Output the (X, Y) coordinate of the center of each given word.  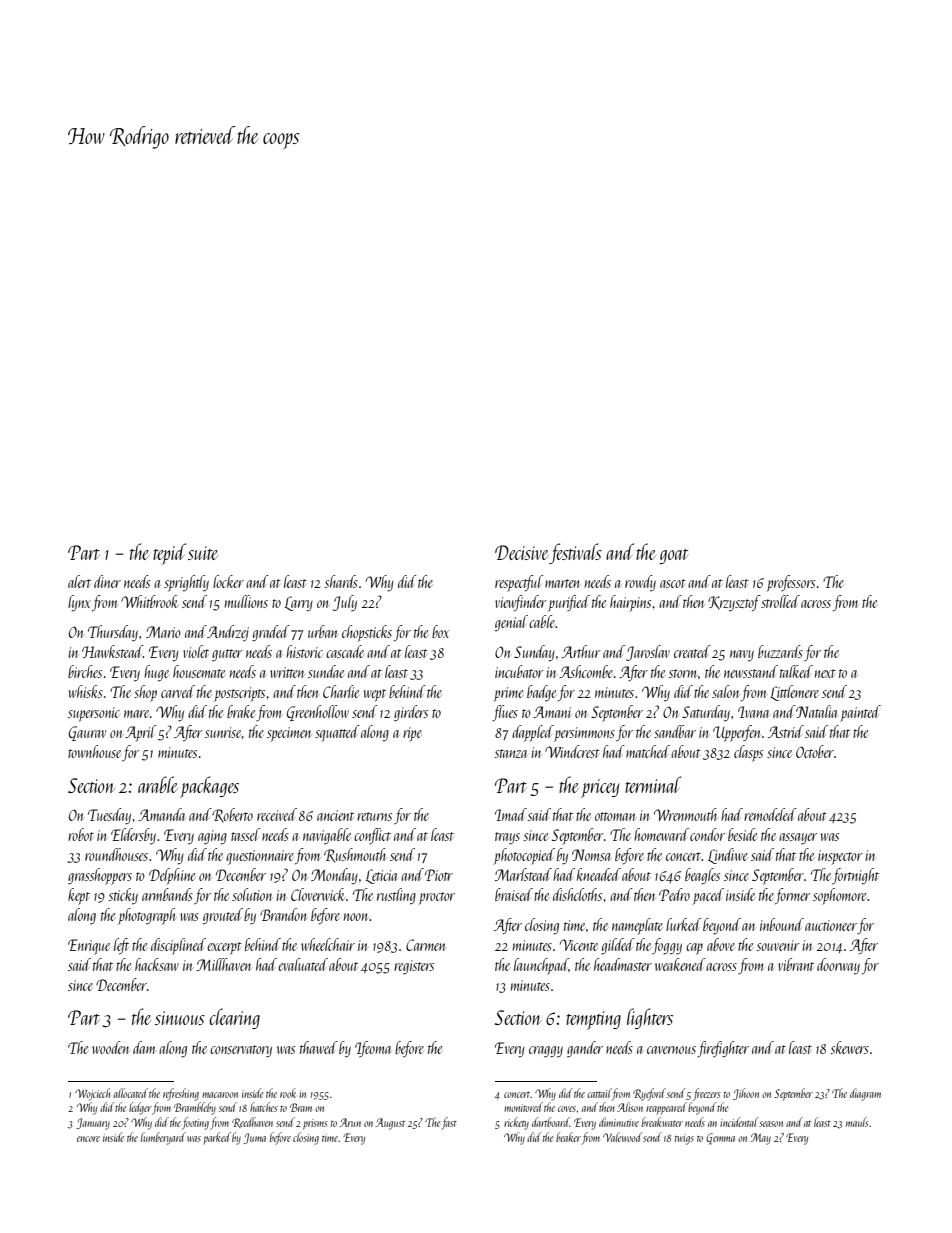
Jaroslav (648, 653)
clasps (748, 753)
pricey (600, 788)
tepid (169, 554)
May (760, 1139)
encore (88, 1139)
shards (341, 581)
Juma (254, 1138)
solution (252, 894)
